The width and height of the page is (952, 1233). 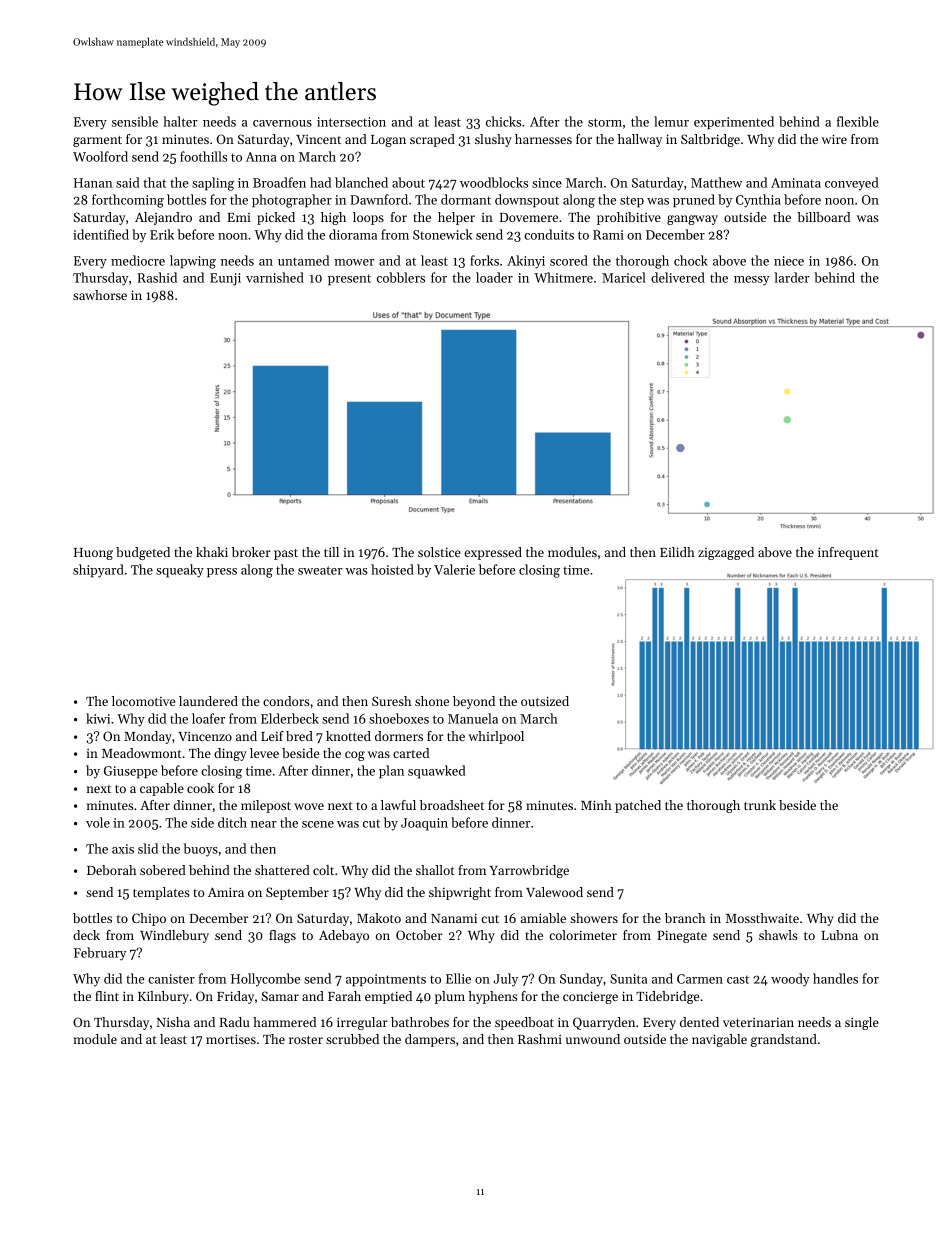 I want to click on cobblers, so click(x=401, y=277).
